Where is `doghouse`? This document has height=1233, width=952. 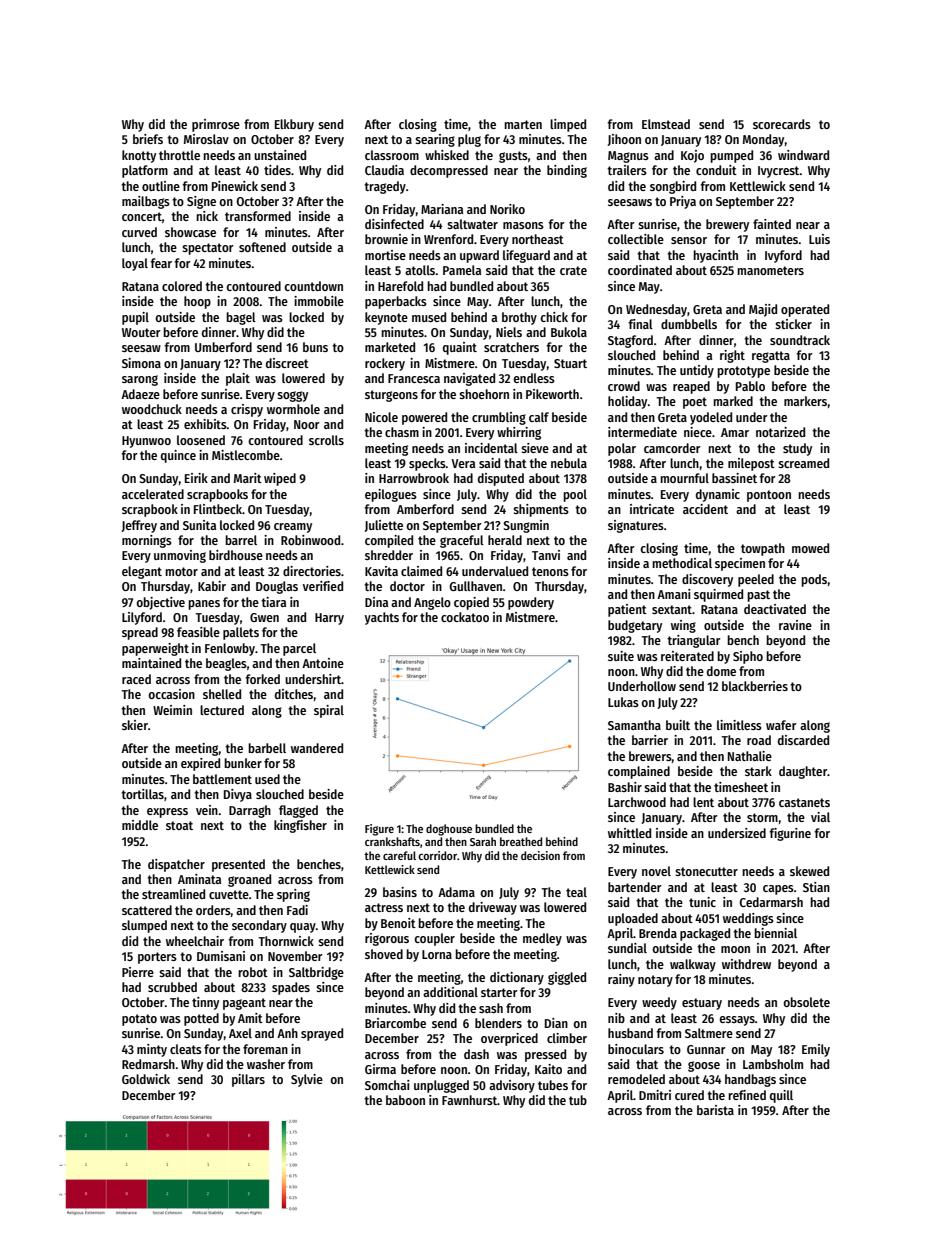 doghouse is located at coordinates (449, 830).
